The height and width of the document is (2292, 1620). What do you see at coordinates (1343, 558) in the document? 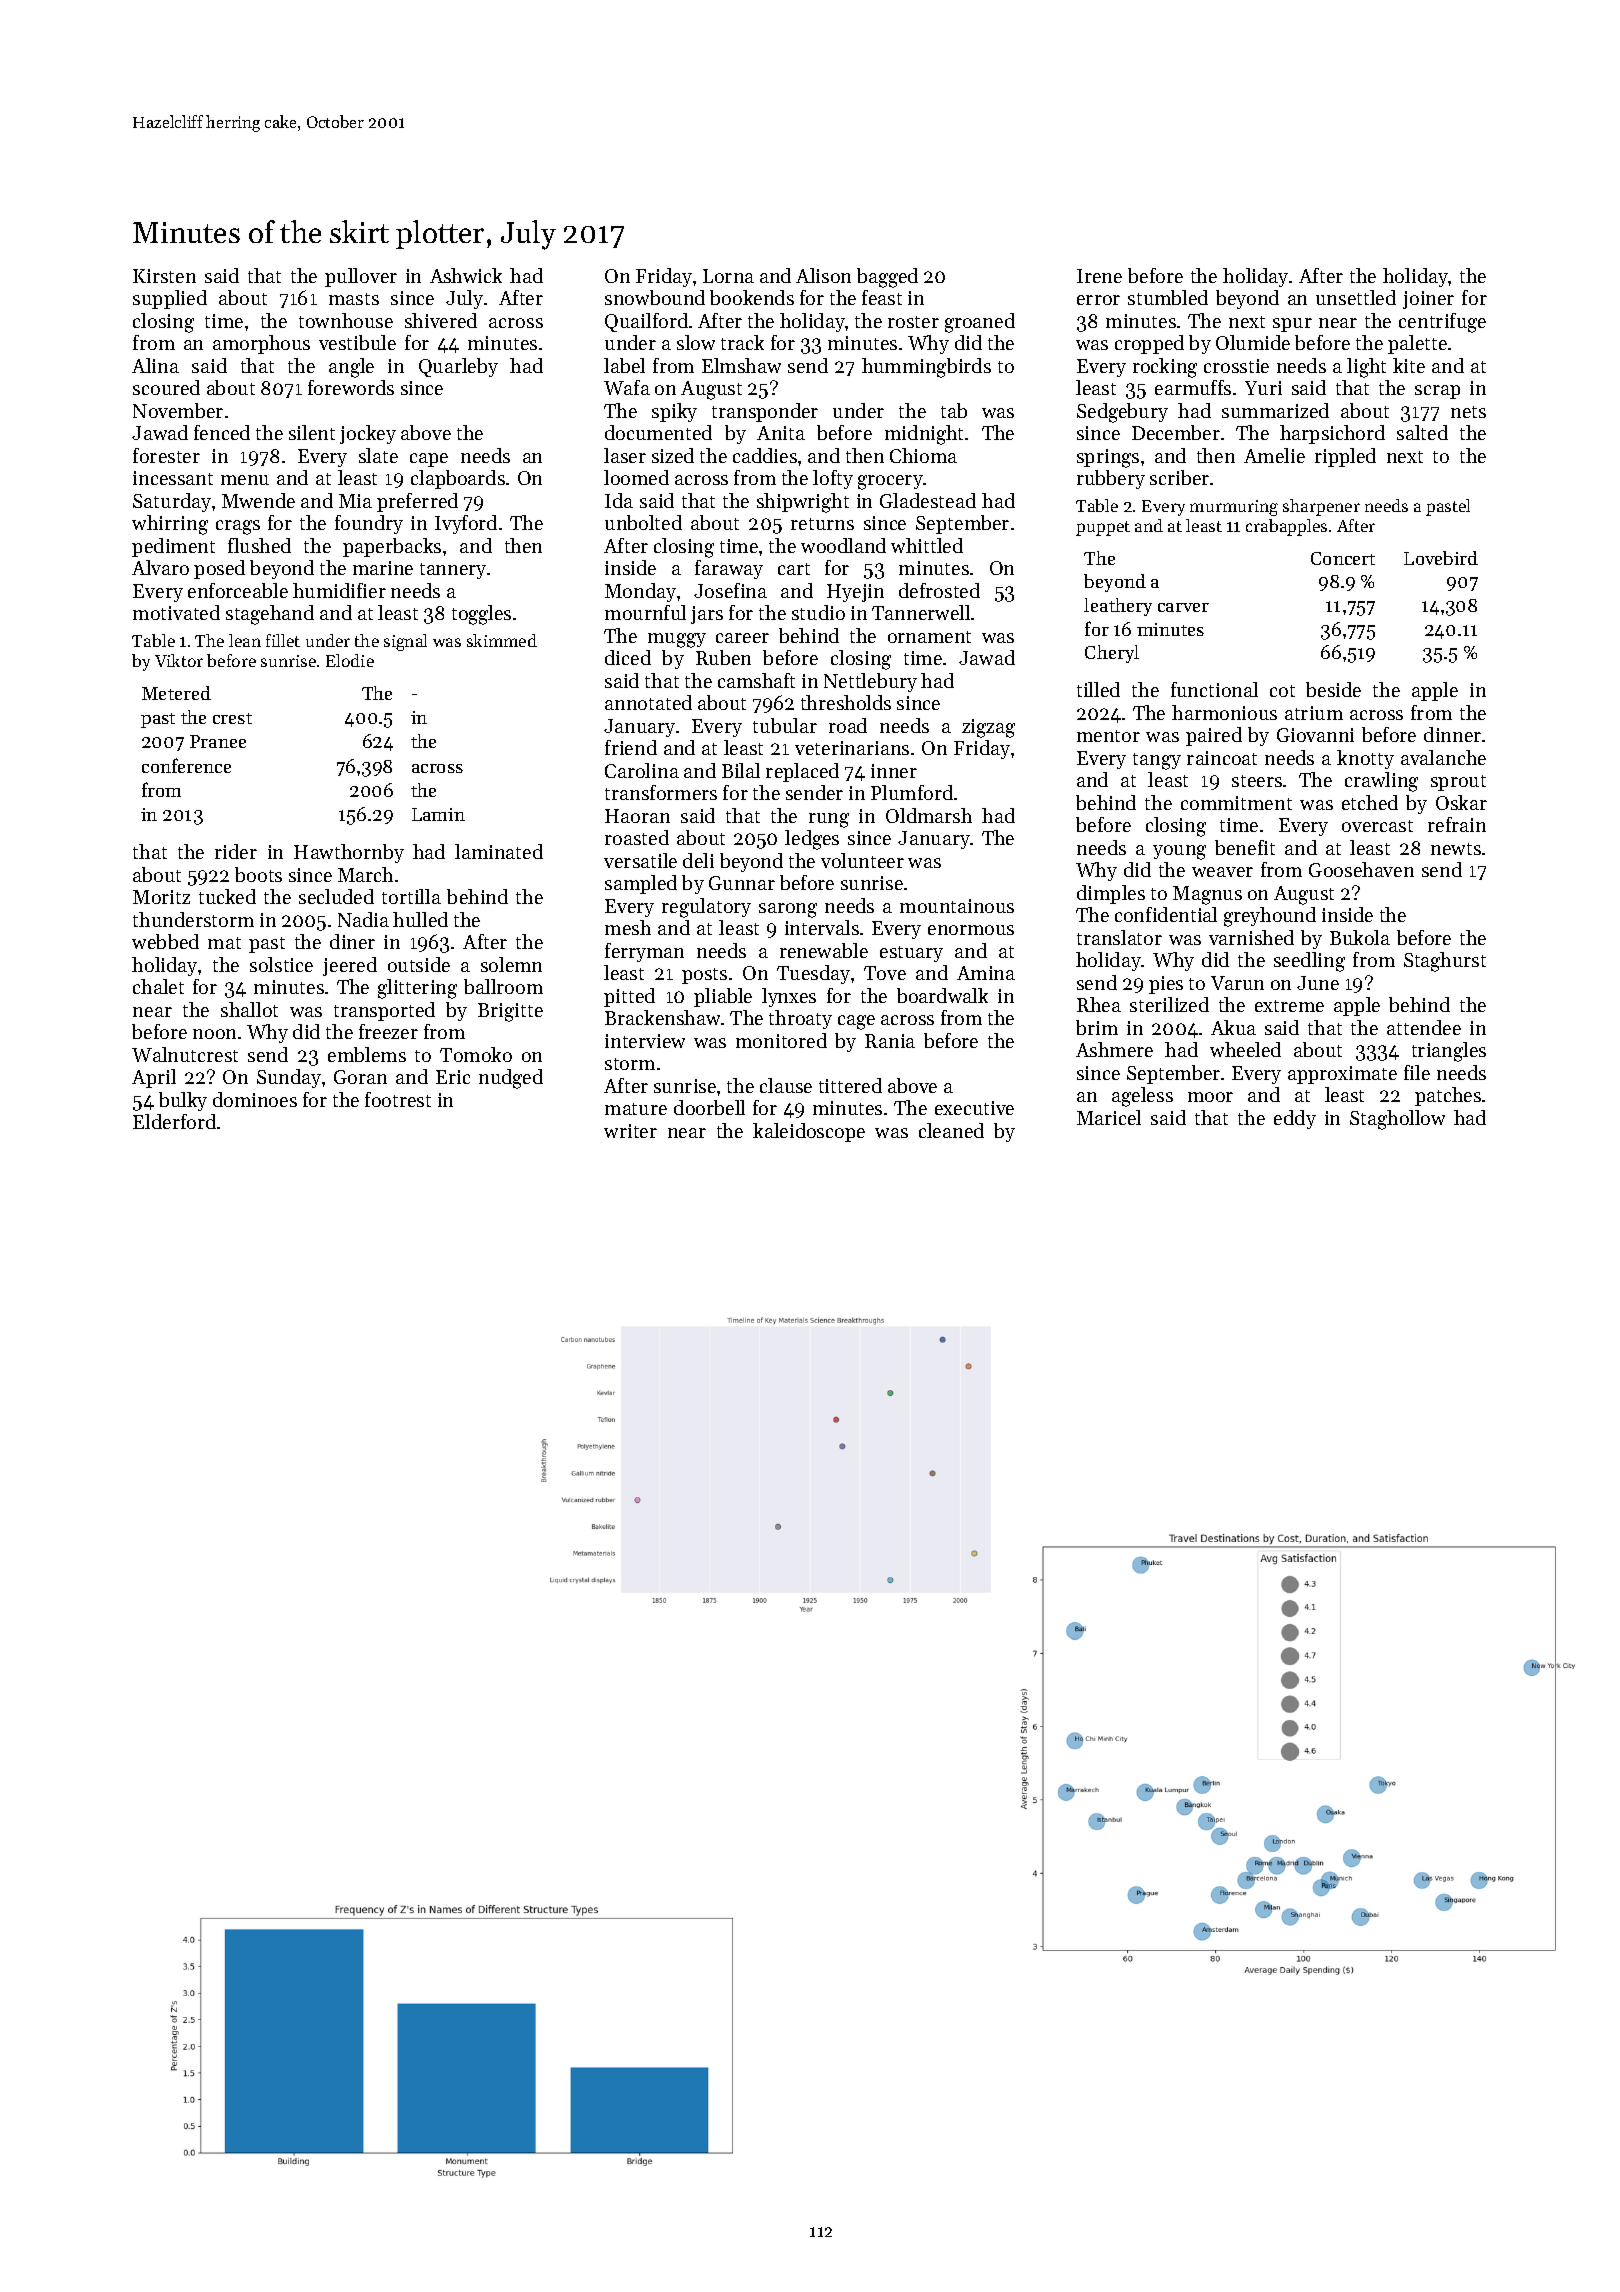
I see `Concert` at bounding box center [1343, 558].
